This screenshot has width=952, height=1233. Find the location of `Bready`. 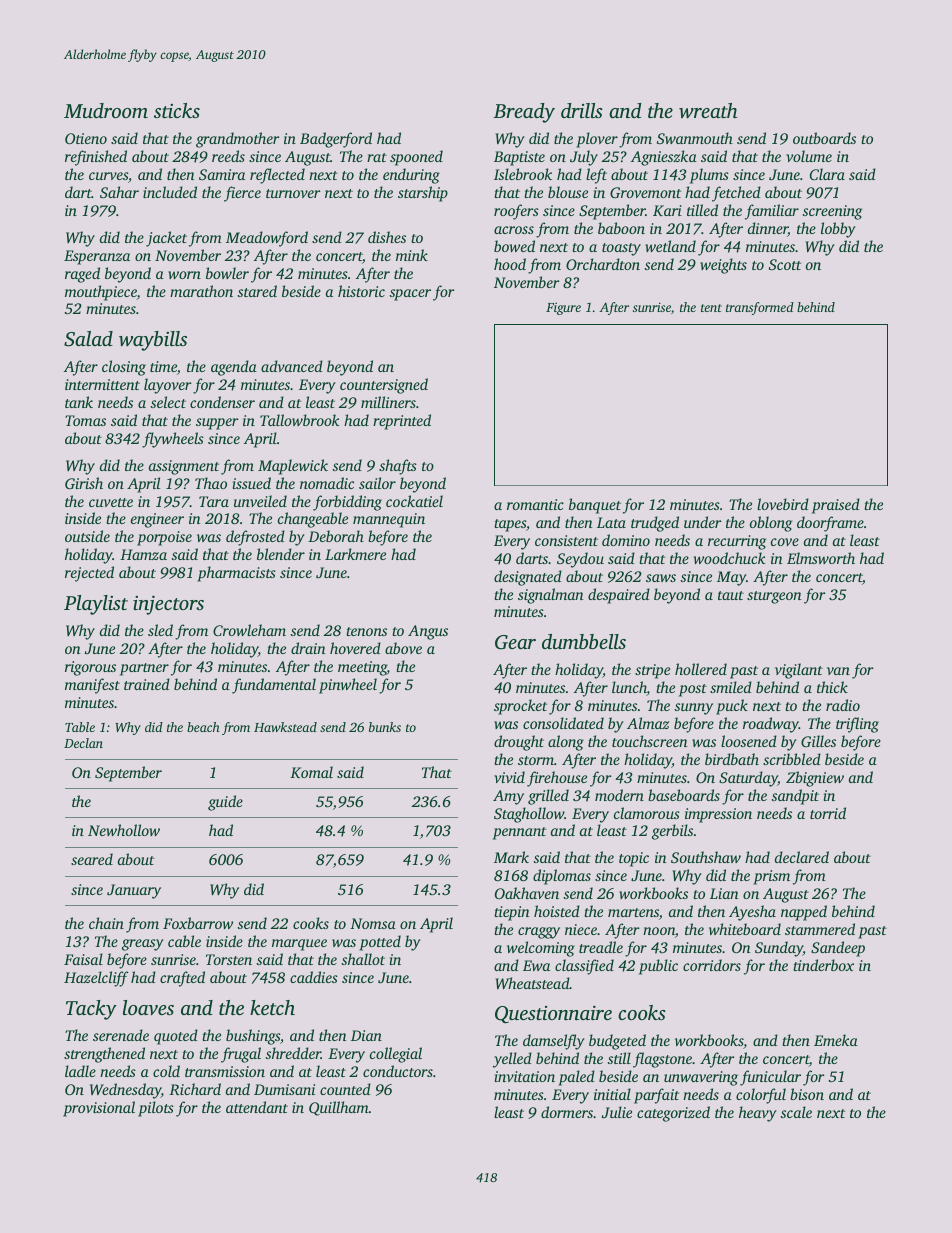

Bready is located at coordinates (524, 113).
